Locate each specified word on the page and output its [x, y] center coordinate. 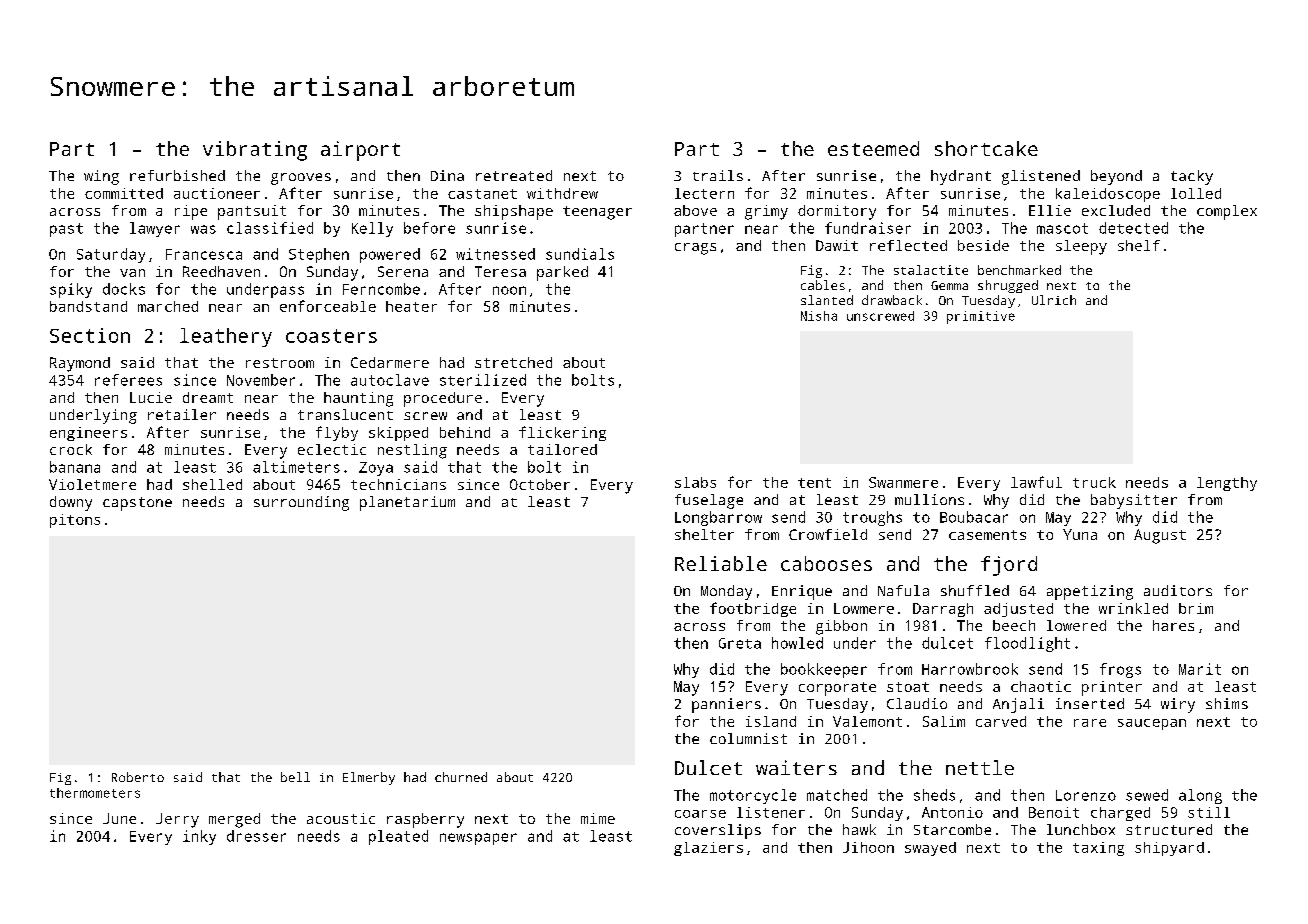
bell [295, 777]
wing [101, 177]
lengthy [1227, 484]
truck [1094, 482]
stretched [513, 362]
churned [461, 777]
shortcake [986, 148]
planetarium [407, 503]
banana [75, 467]
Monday [726, 592]
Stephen [319, 255]
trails [718, 175]
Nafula [903, 590]
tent [814, 483]
